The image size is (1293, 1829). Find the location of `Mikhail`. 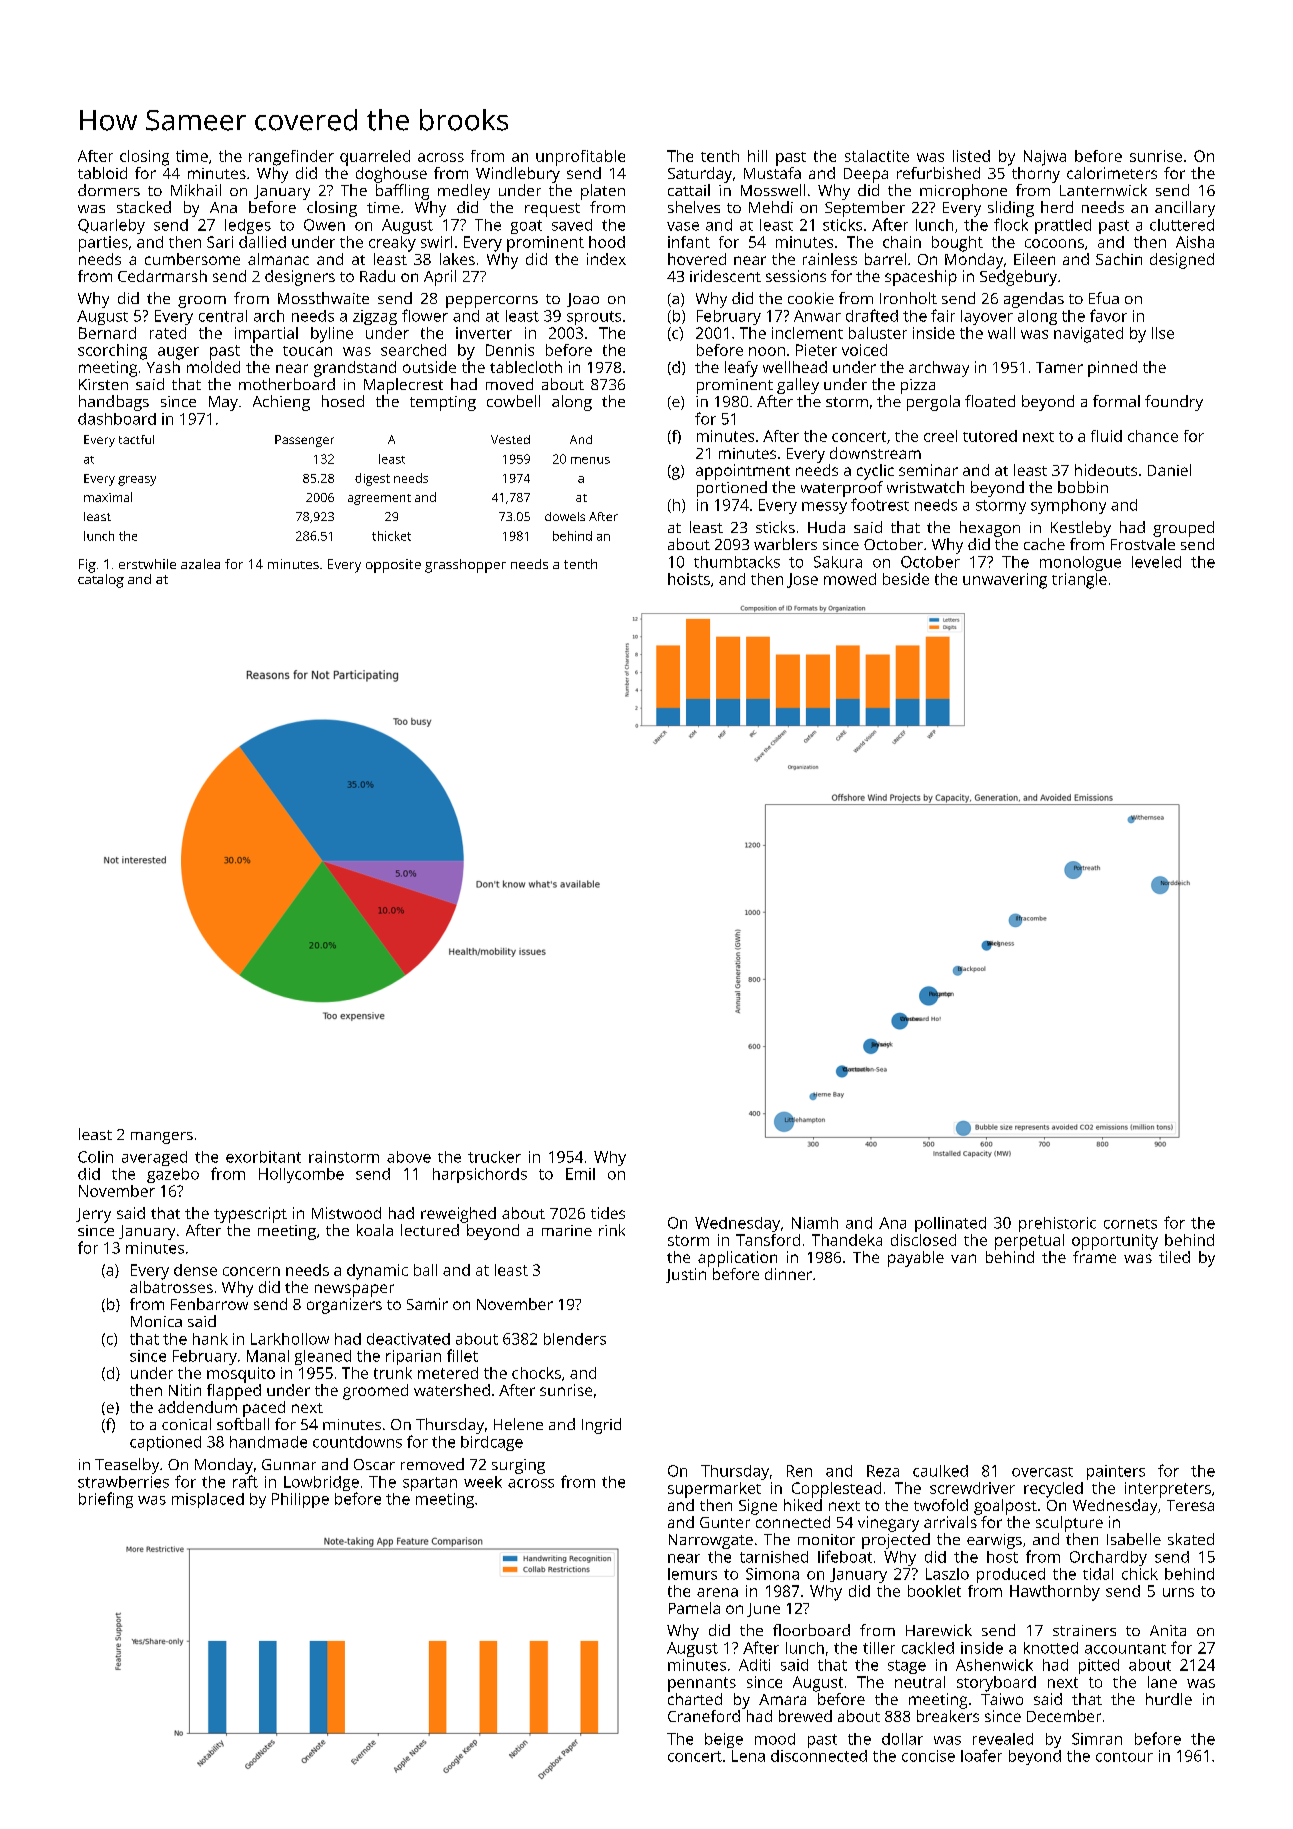

Mikhail is located at coordinates (196, 190).
